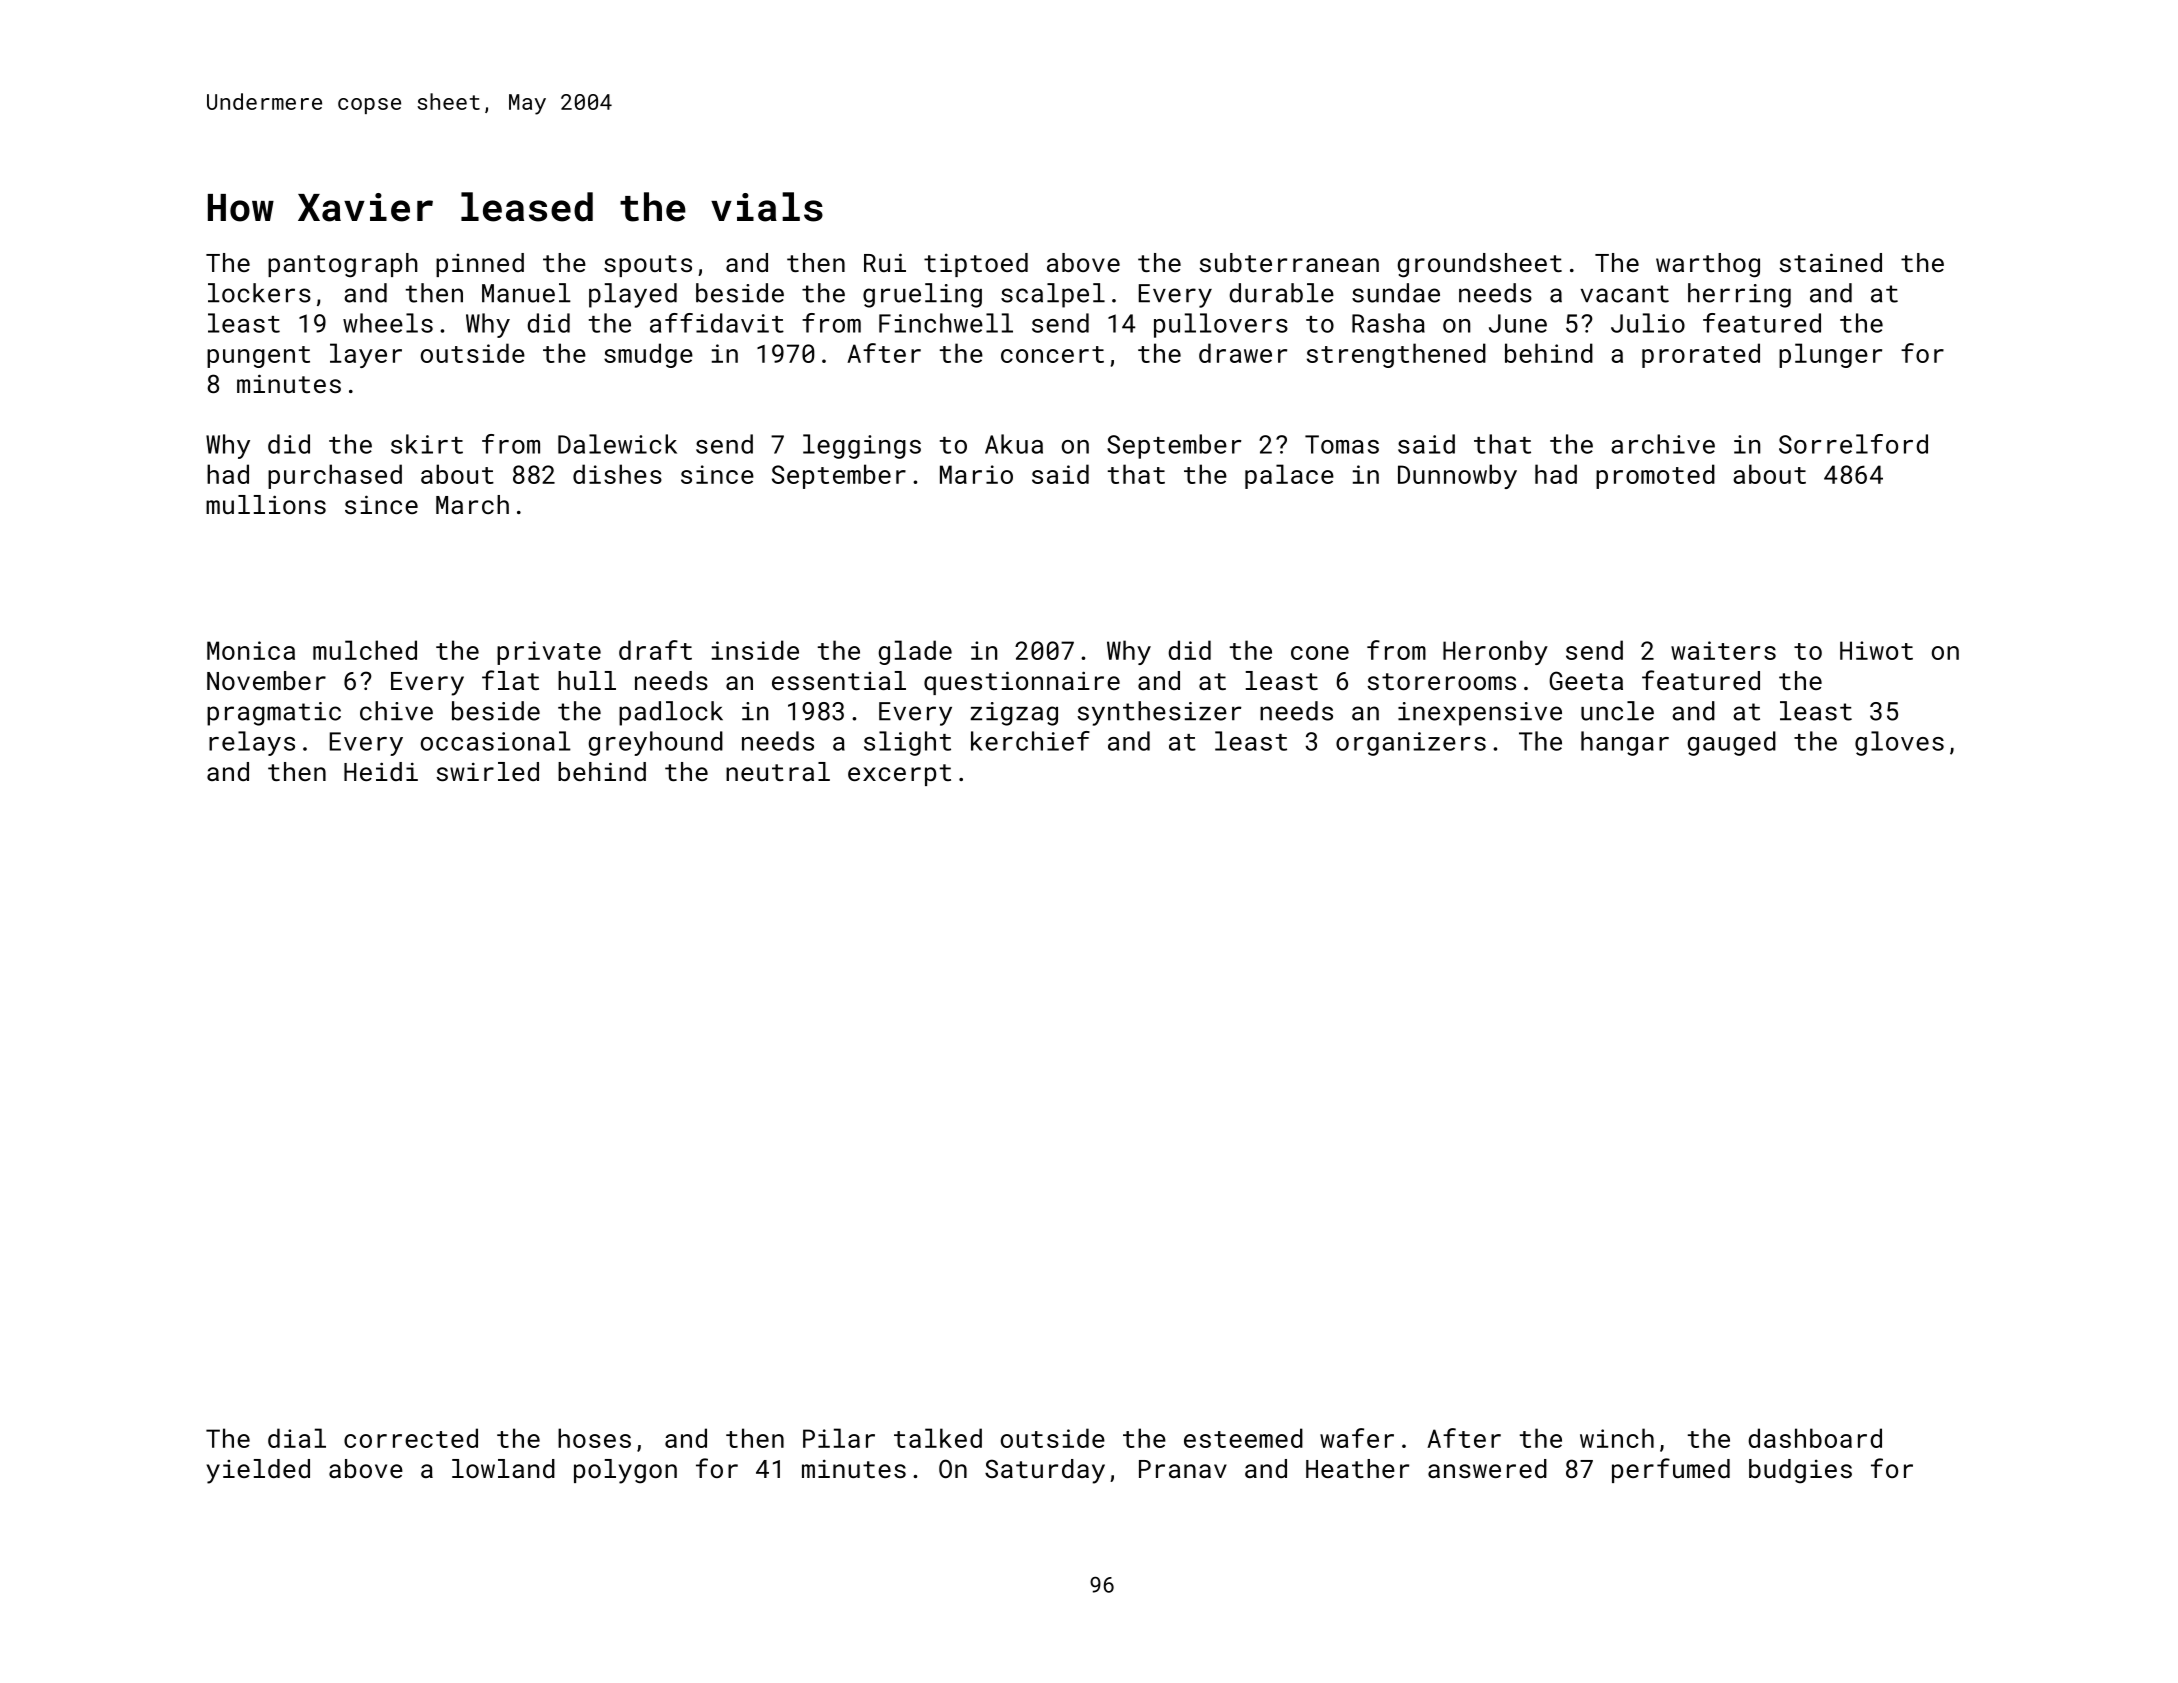 This image has width=2178, height=1683. Describe the element at coordinates (594, 1438) in the image. I see `hoses` at that location.
